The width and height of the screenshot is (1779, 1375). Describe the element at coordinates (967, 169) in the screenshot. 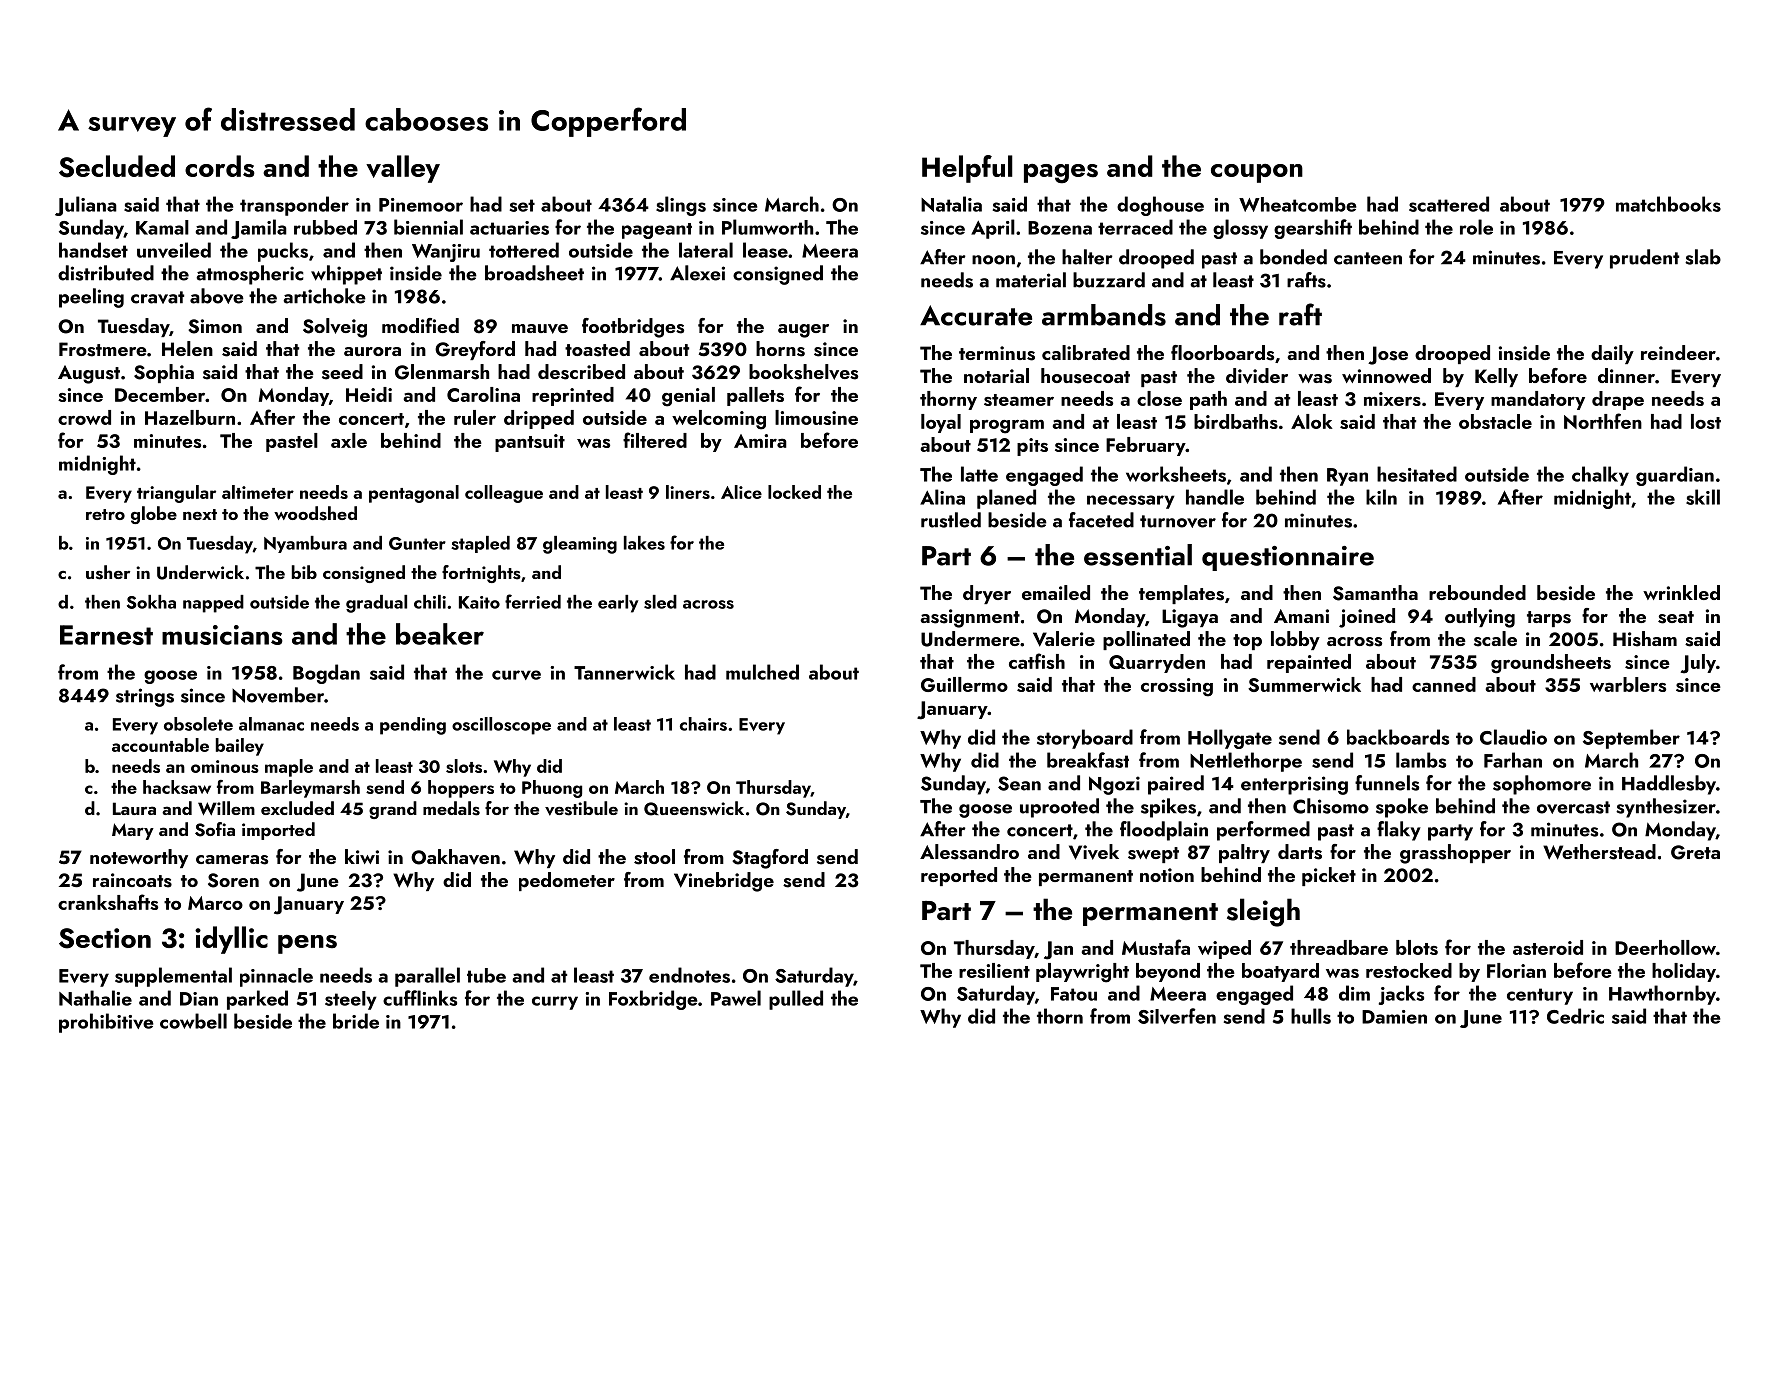

I see `Helpful` at that location.
